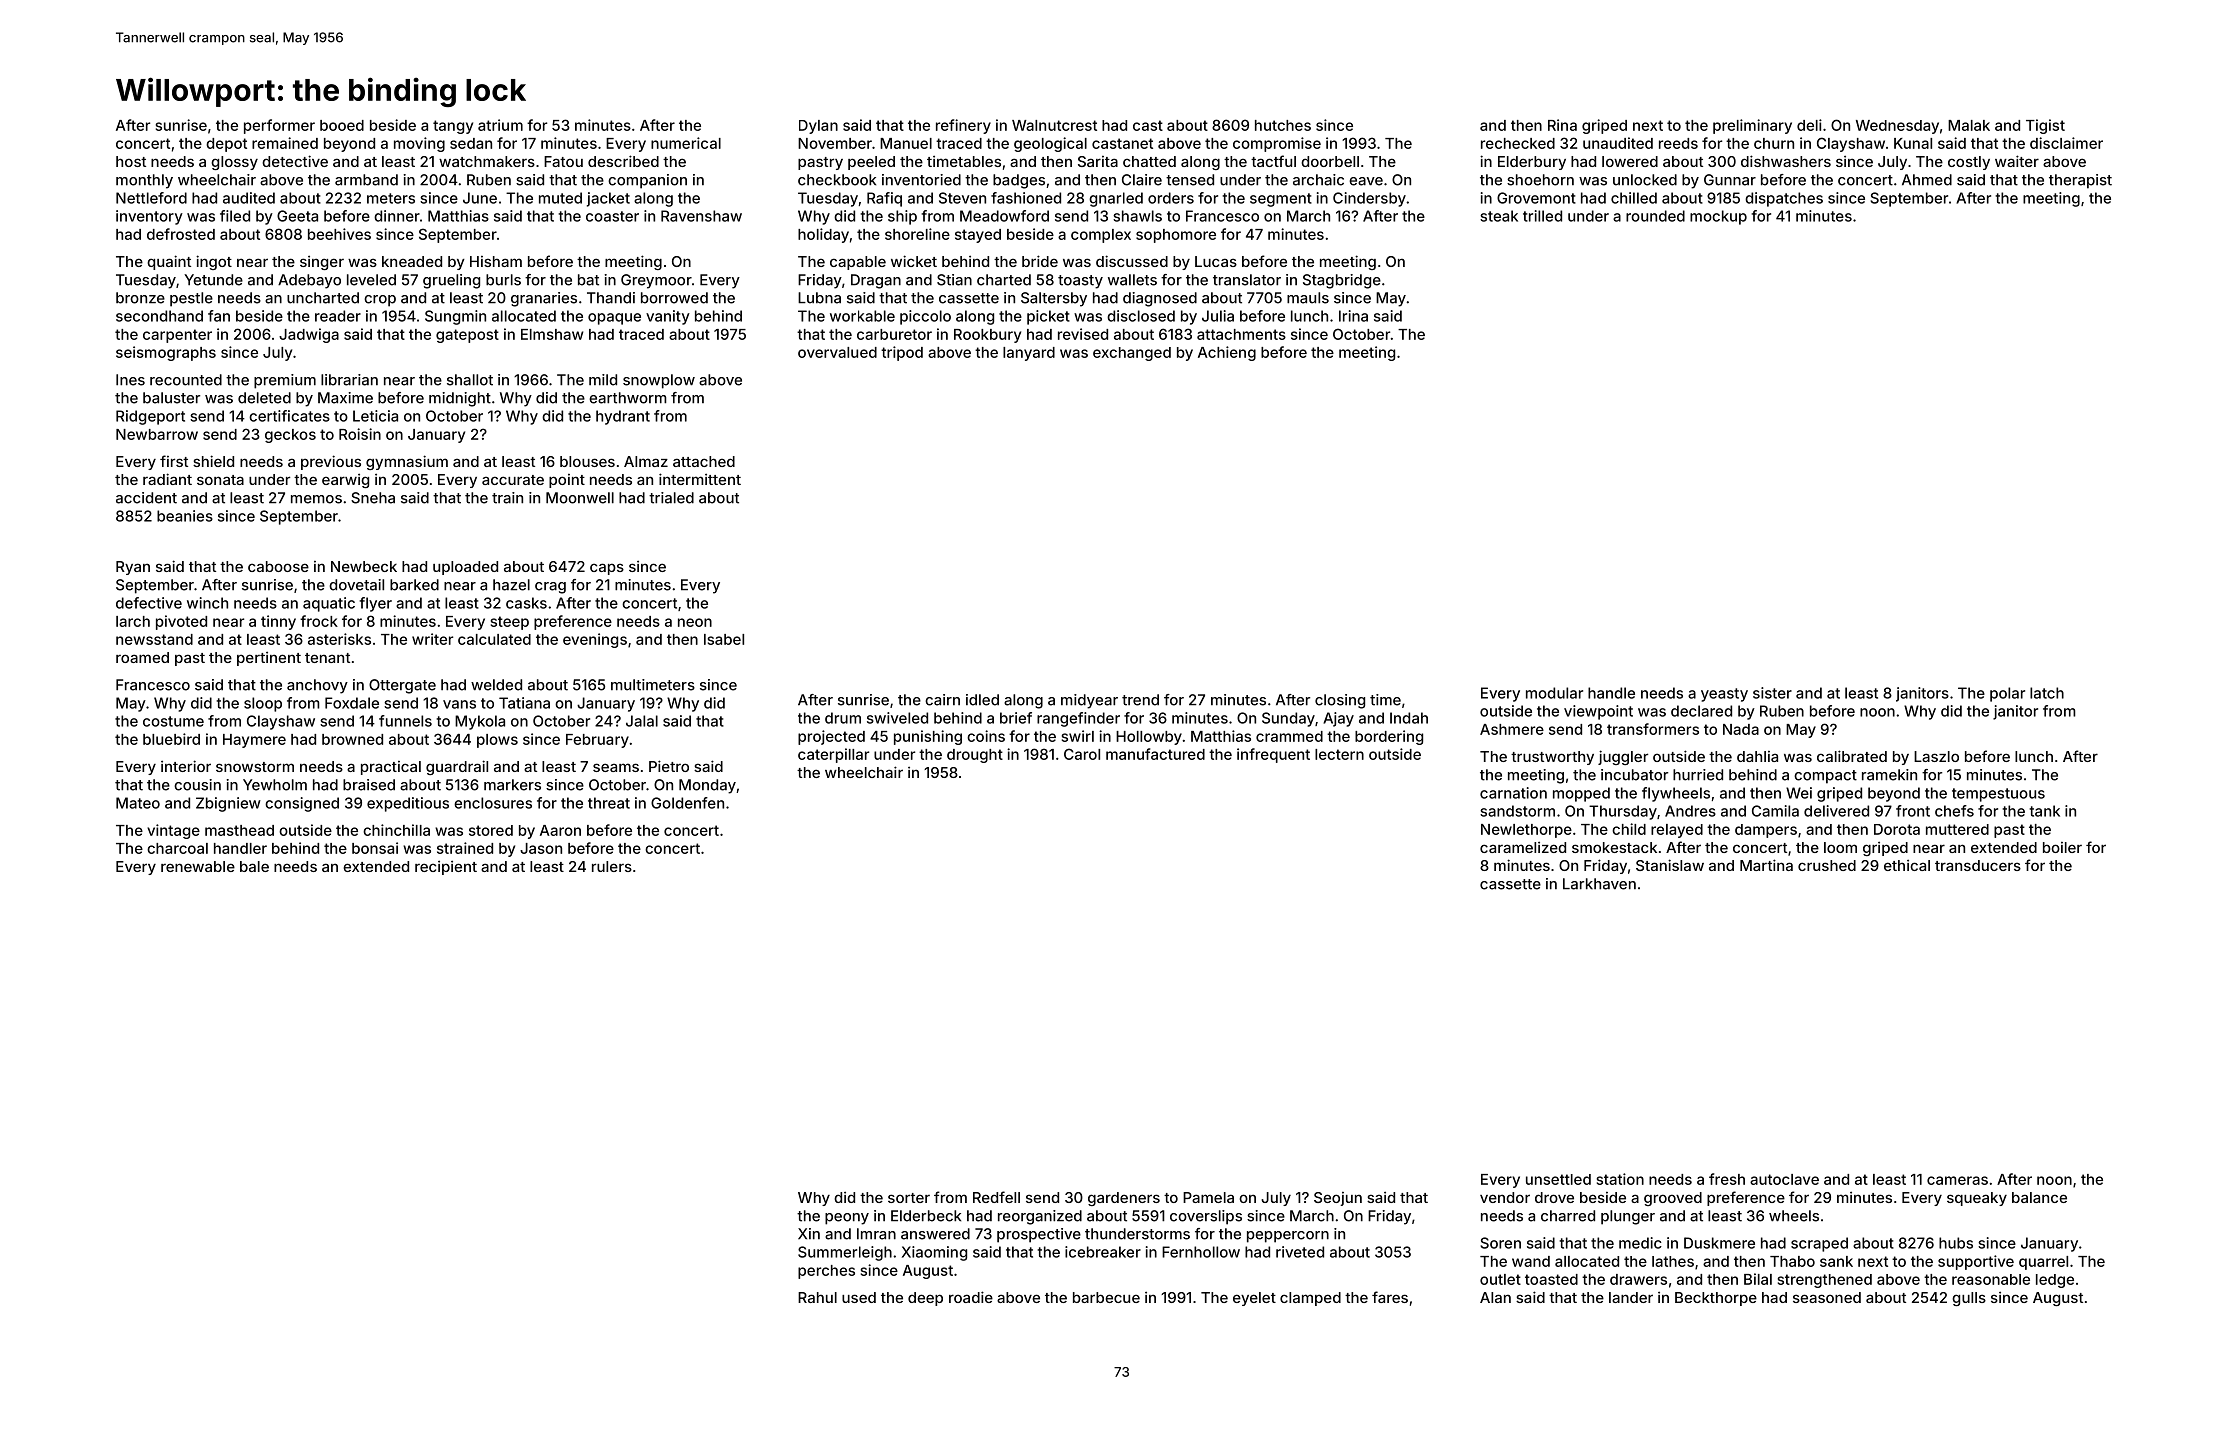  Describe the element at coordinates (1718, 217) in the screenshot. I see `mockup` at that location.
